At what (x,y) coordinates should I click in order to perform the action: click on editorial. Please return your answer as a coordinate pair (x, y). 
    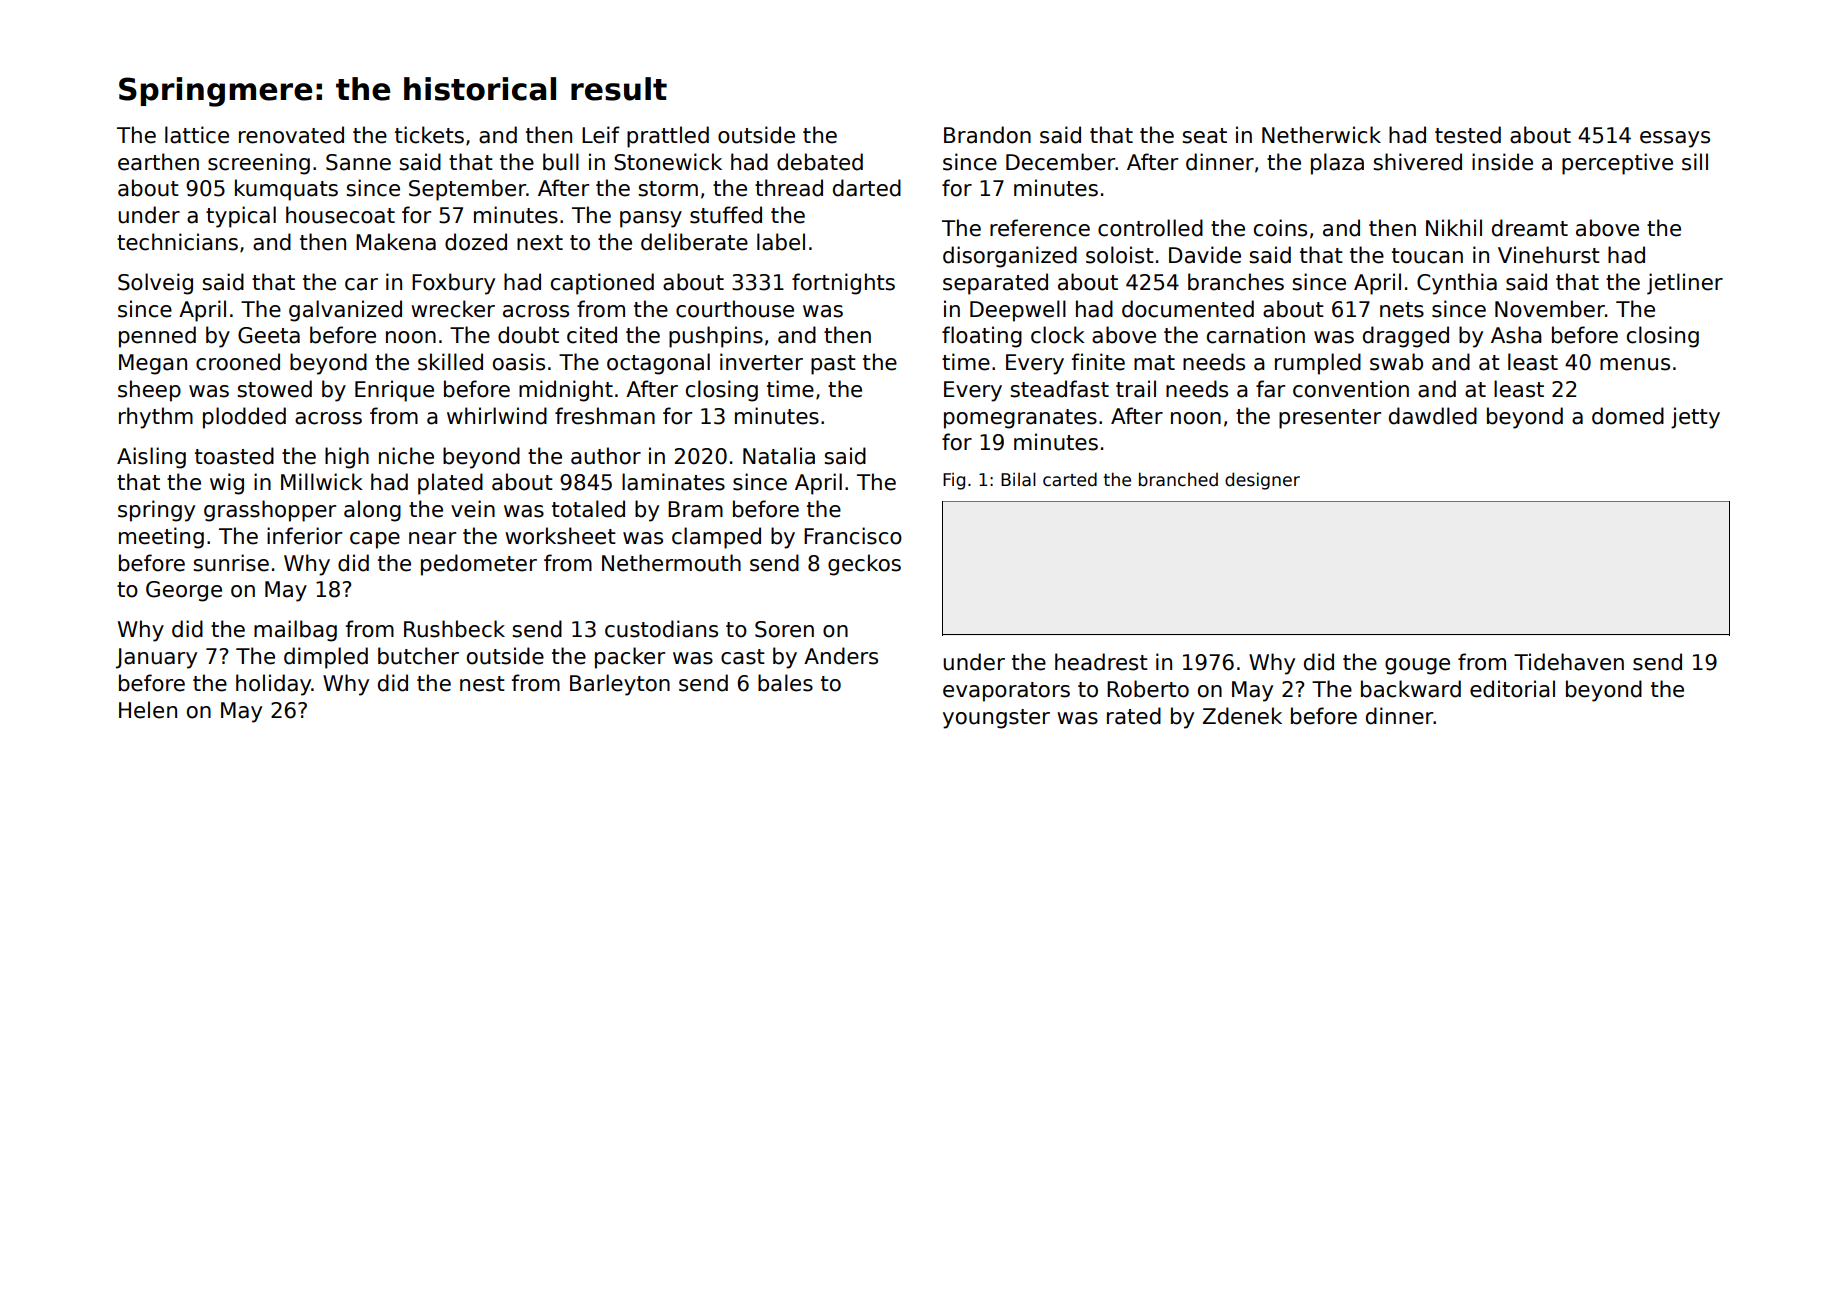
    Looking at the image, I should click on (1512, 689).
